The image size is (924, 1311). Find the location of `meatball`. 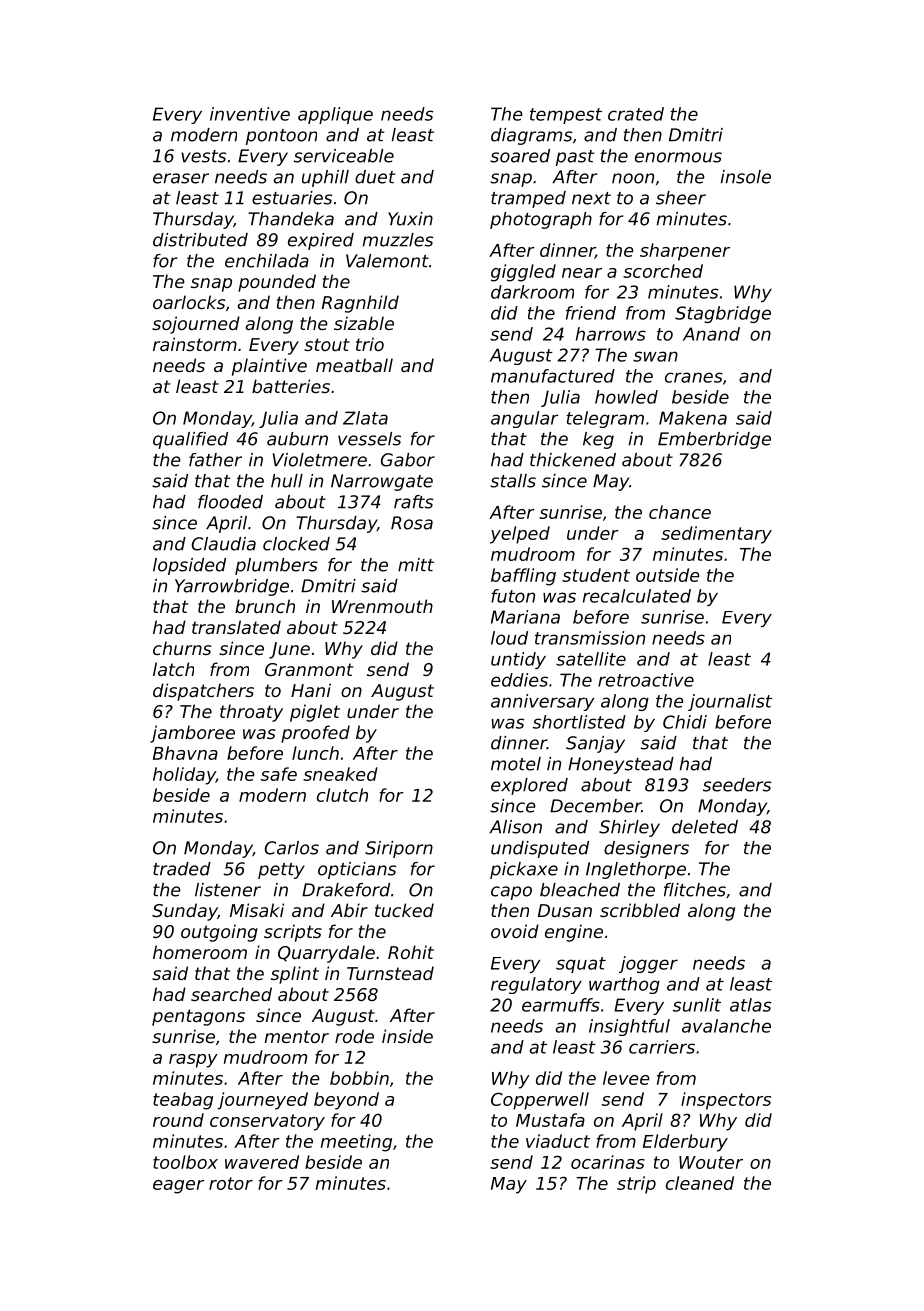

meatball is located at coordinates (354, 365).
